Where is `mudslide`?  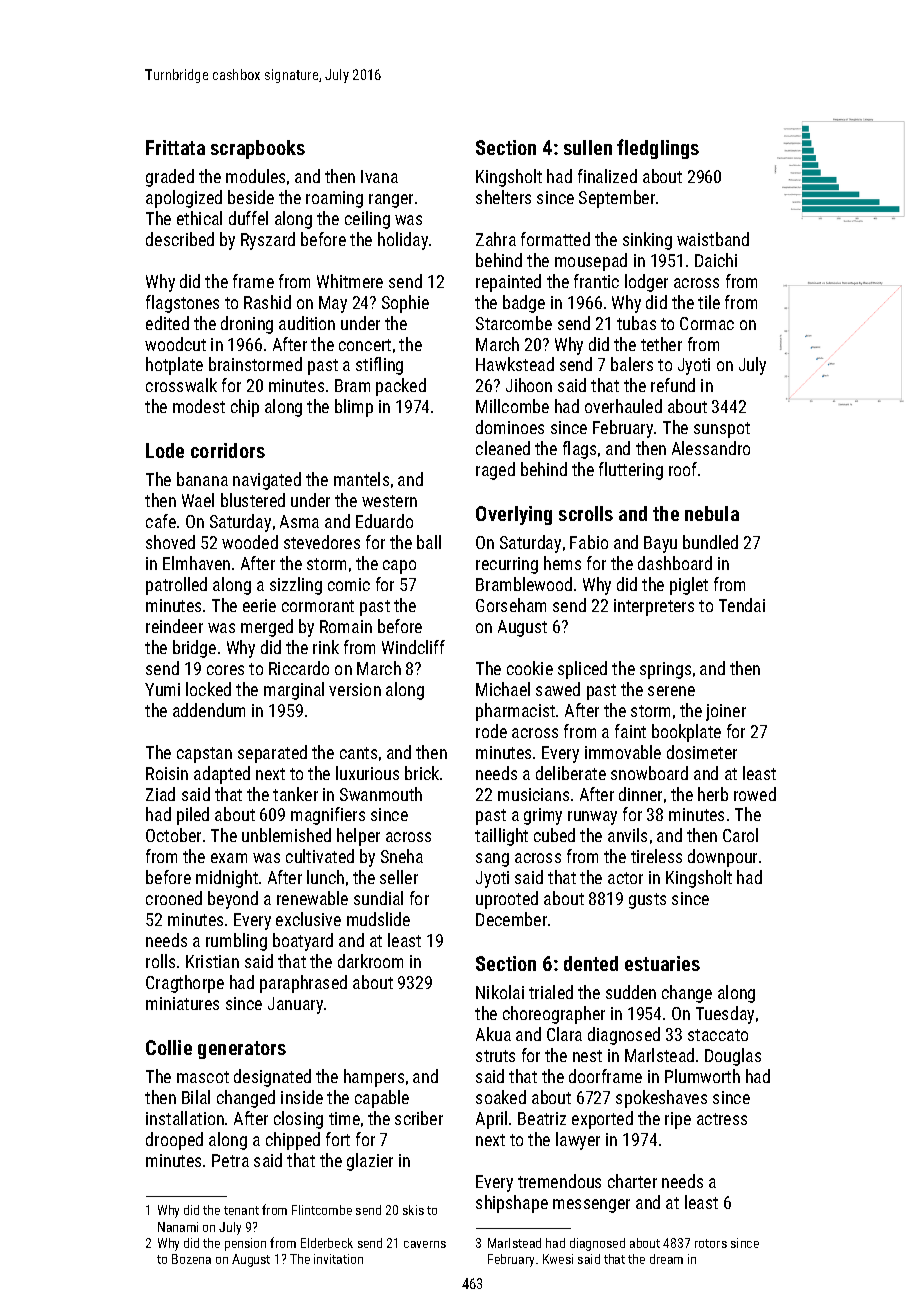
mudslide is located at coordinates (378, 919).
